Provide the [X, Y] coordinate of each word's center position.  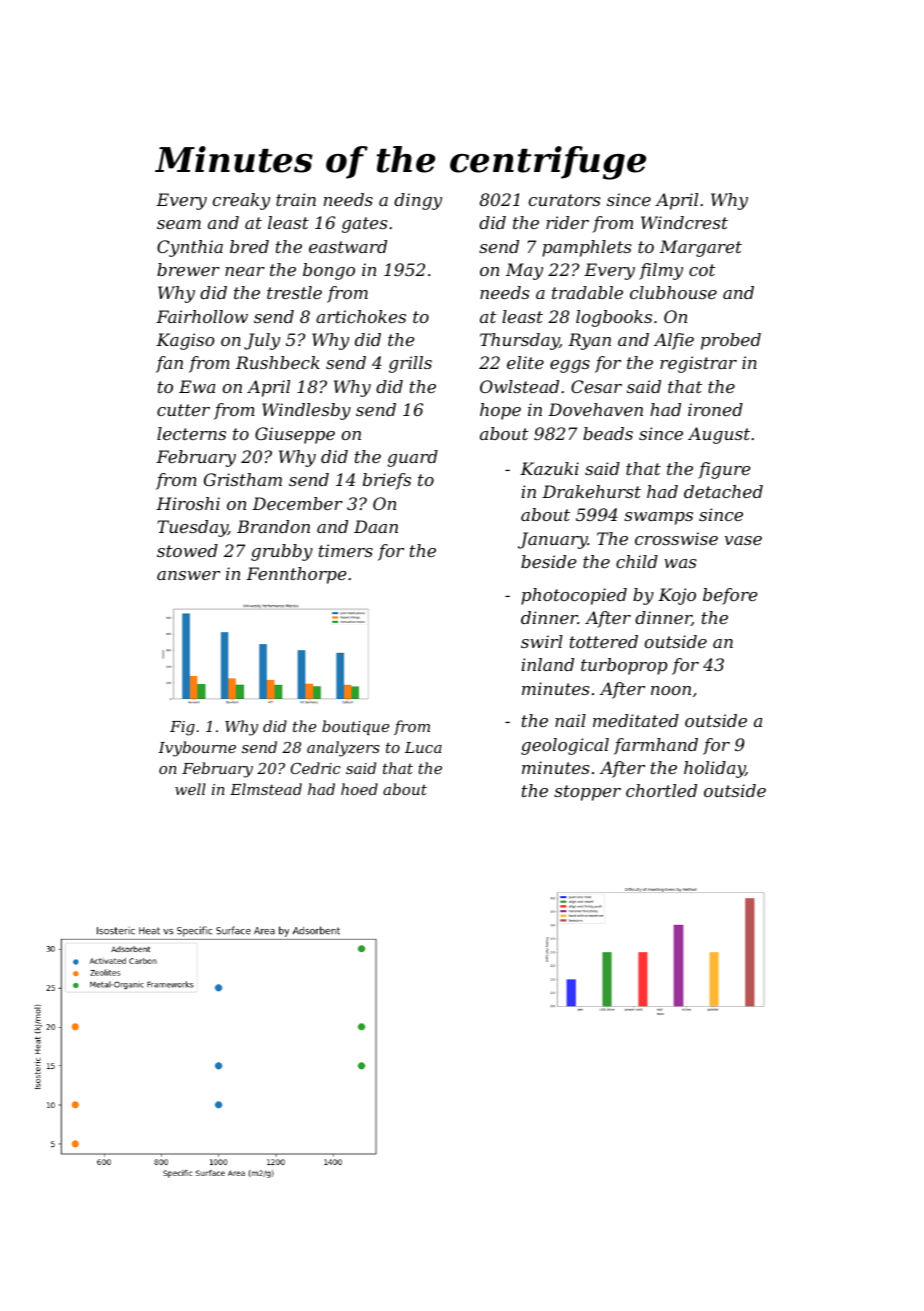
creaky [241, 201]
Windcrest [684, 222]
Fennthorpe [296, 575]
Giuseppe [295, 435]
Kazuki [549, 469]
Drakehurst [591, 491]
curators [565, 200]
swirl [542, 641]
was [680, 563]
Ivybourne [197, 749]
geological [565, 746]
